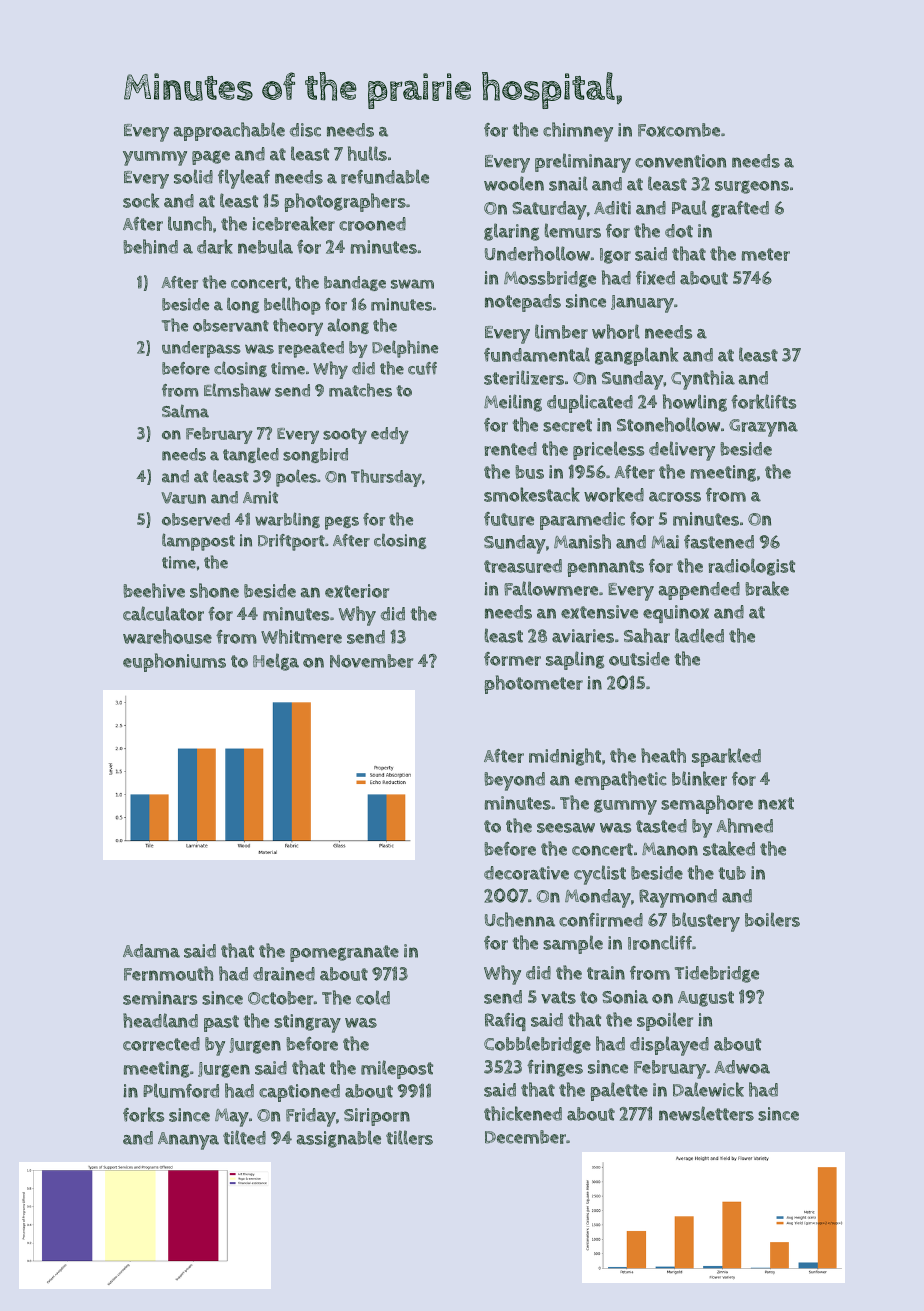 Image resolution: width=924 pixels, height=1311 pixels. What do you see at coordinates (181, 1090) in the screenshot?
I see `Plumford` at bounding box center [181, 1090].
